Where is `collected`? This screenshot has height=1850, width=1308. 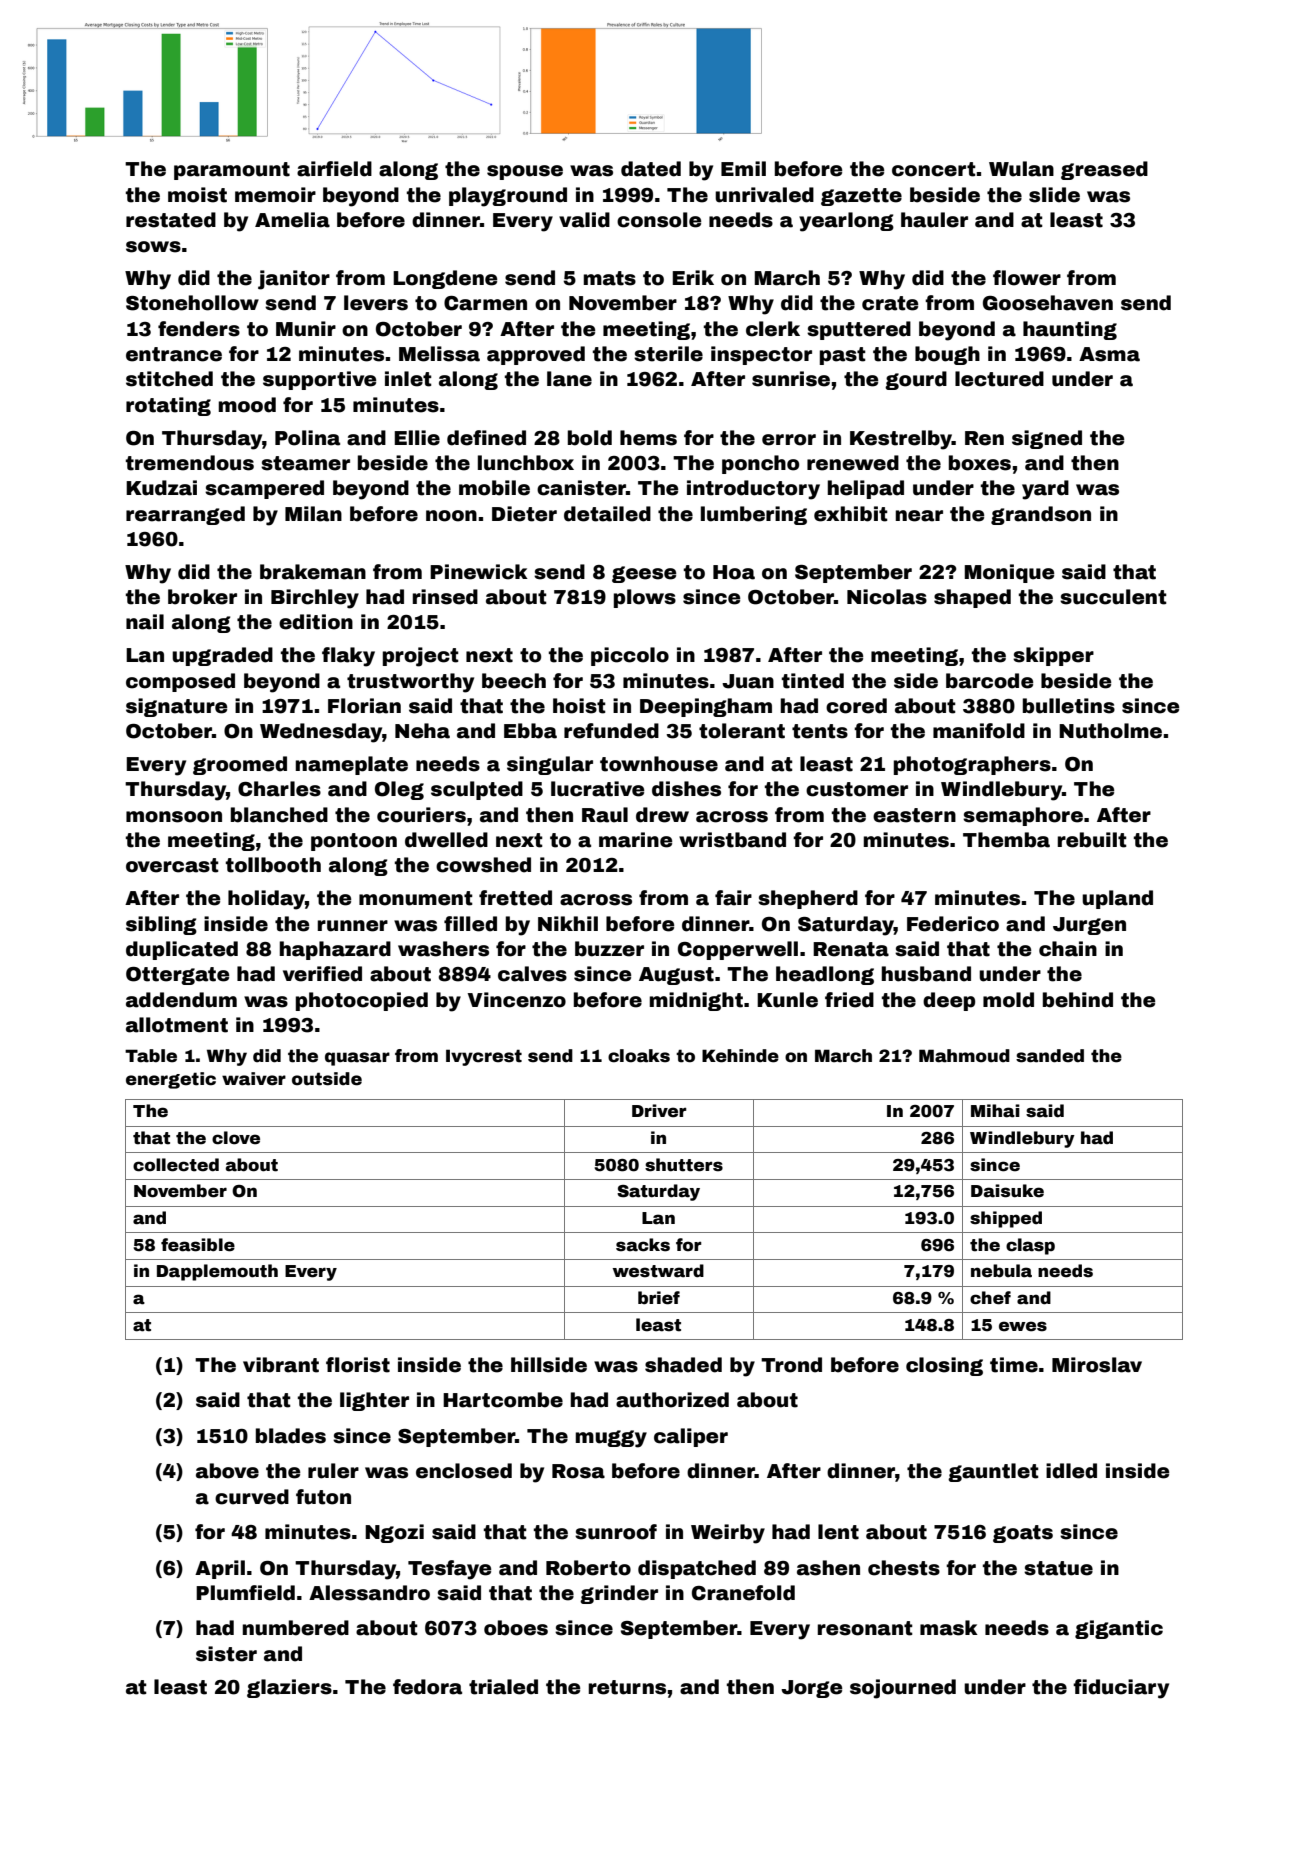 collected is located at coordinates (176, 1165).
